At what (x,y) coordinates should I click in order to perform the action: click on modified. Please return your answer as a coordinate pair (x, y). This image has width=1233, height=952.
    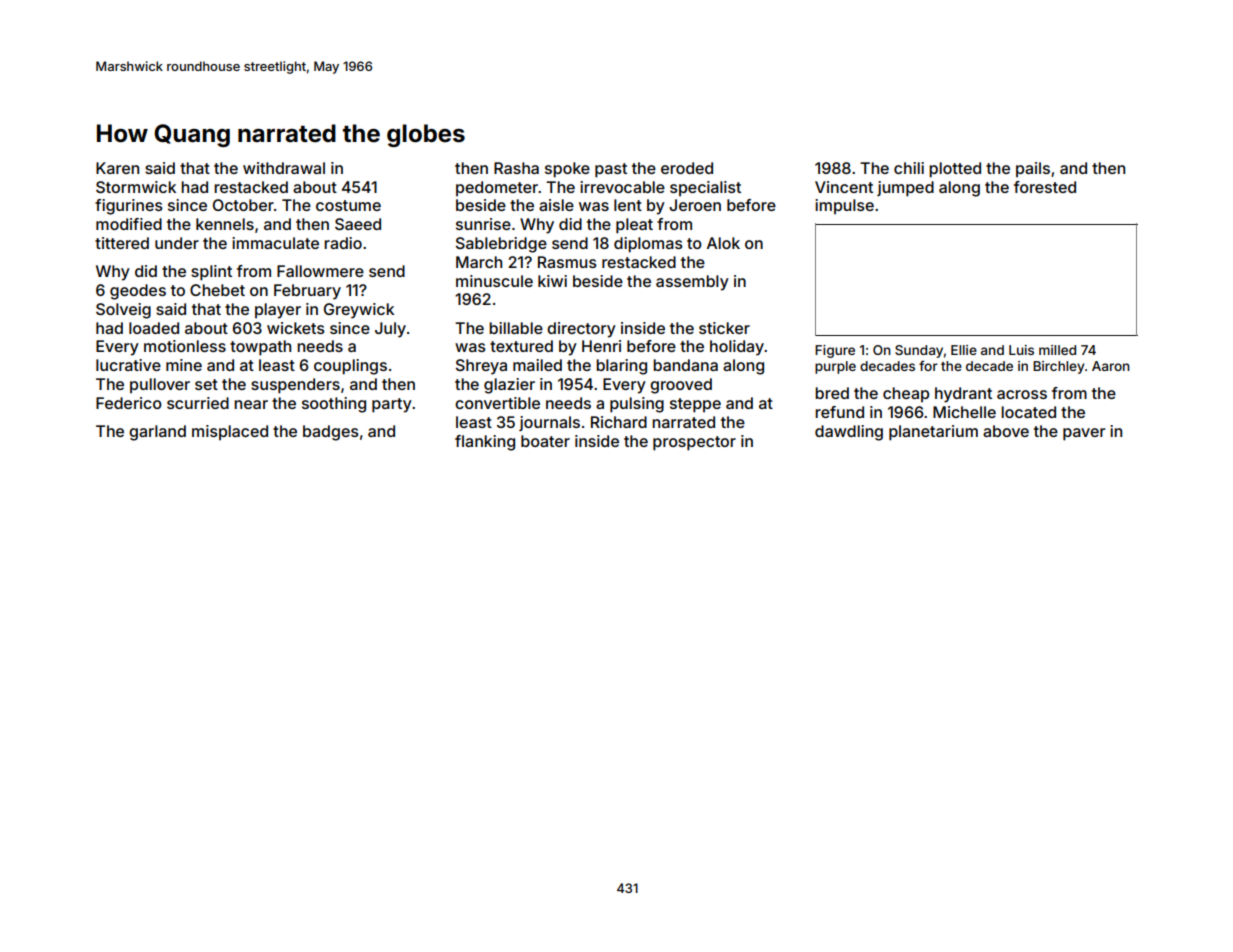
    Looking at the image, I should click on (129, 224).
